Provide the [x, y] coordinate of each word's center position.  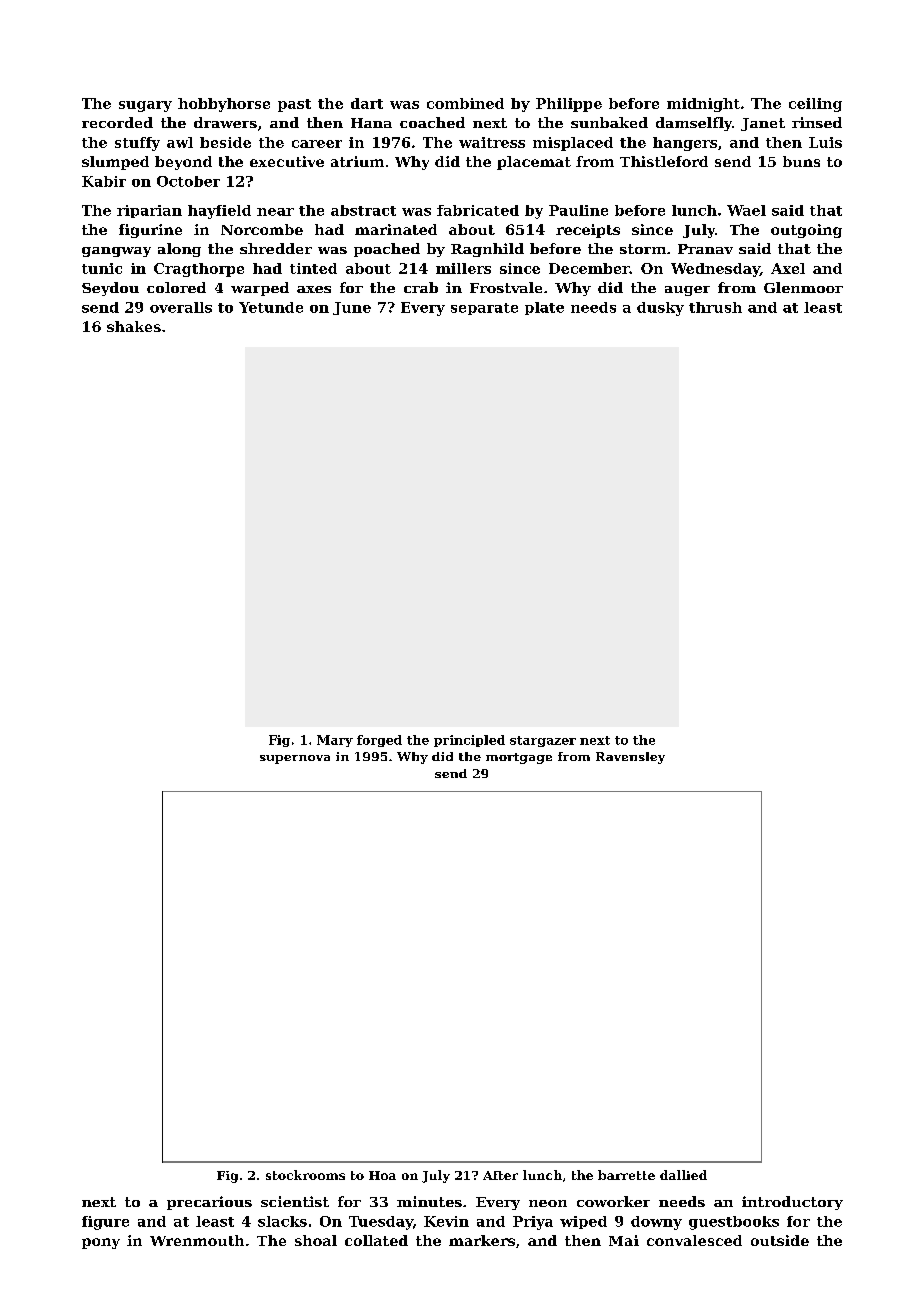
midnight [703, 105]
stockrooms [305, 1175]
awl [180, 142]
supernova [295, 759]
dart [367, 103]
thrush [715, 307]
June [352, 308]
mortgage [519, 758]
